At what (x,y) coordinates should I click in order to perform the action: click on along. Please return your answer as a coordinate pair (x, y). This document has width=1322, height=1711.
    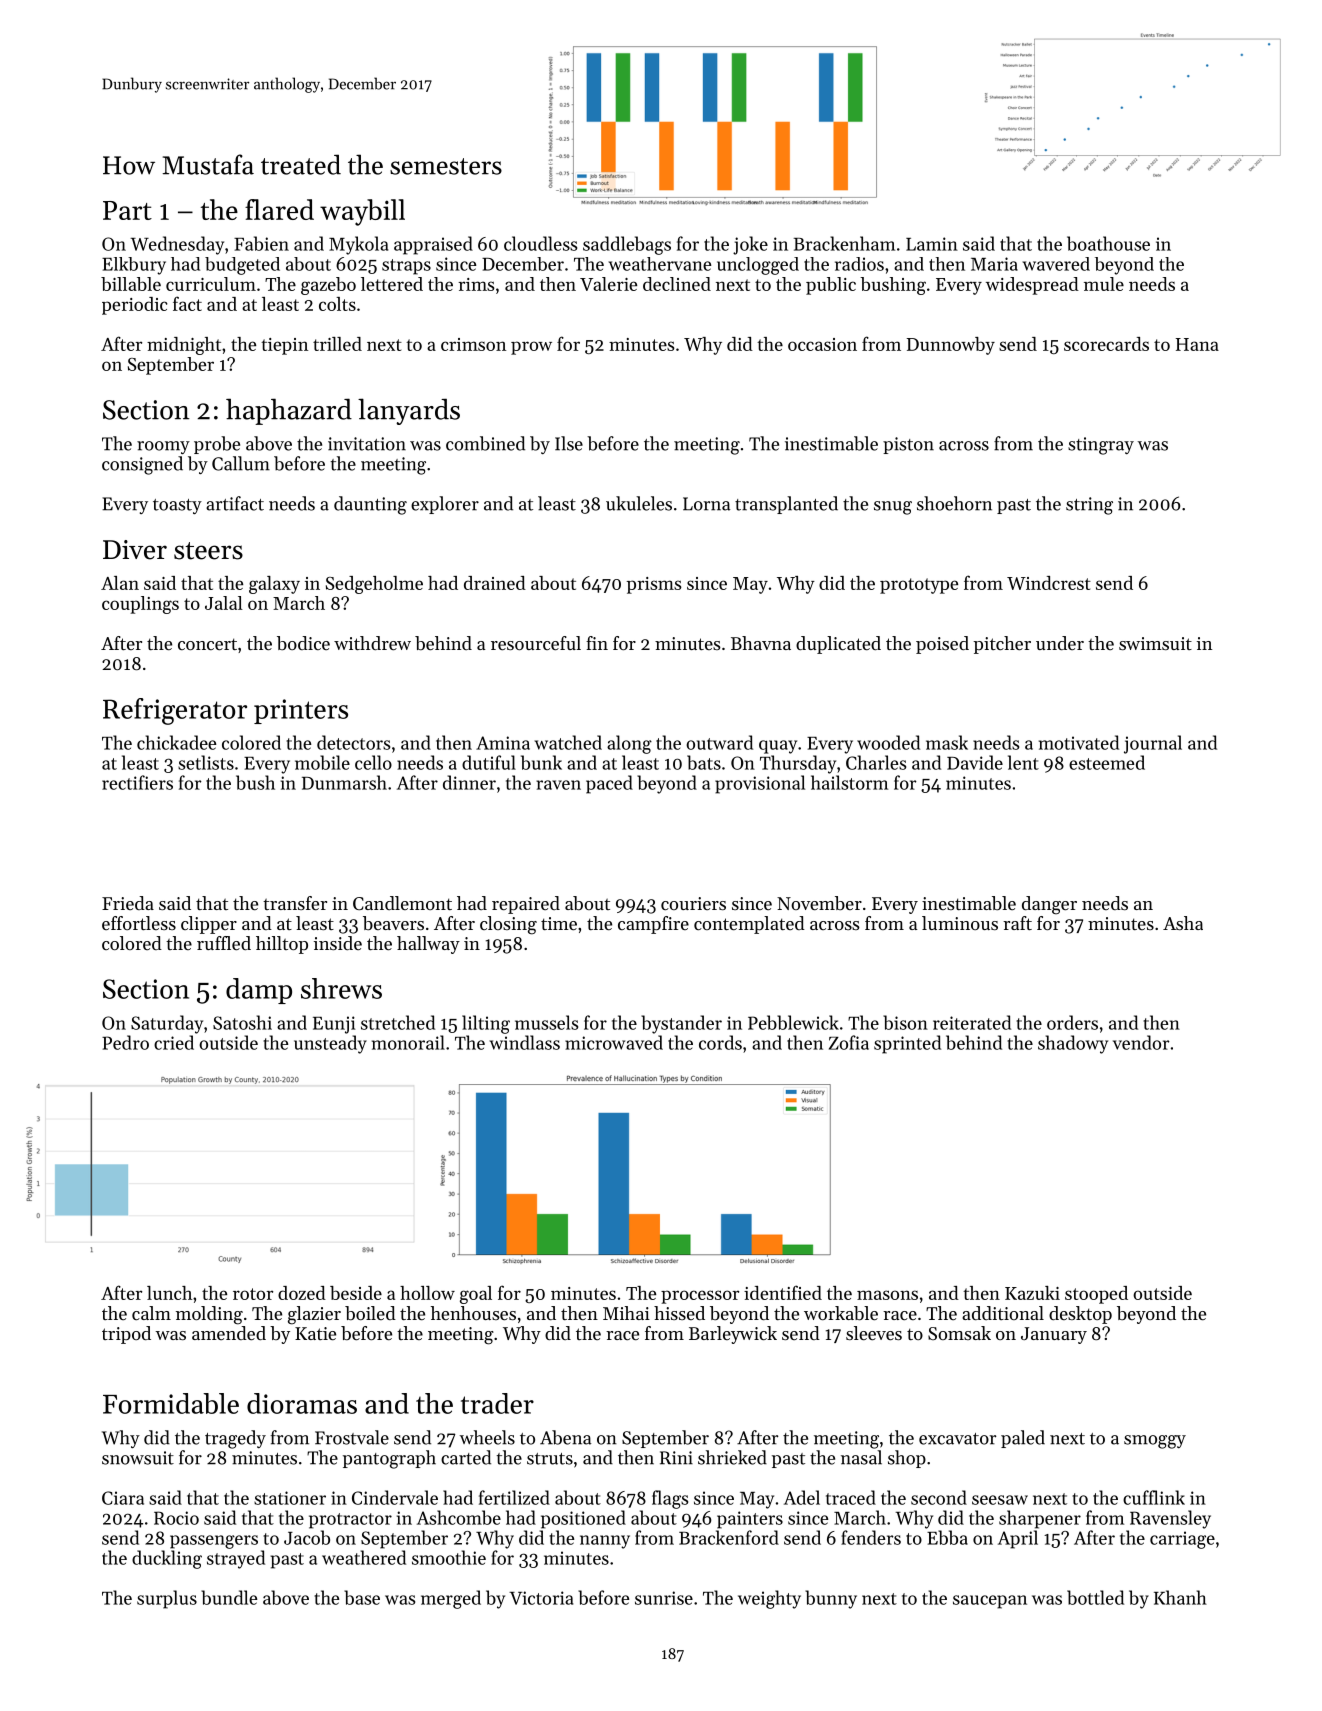
    Looking at the image, I should click on (629, 744).
